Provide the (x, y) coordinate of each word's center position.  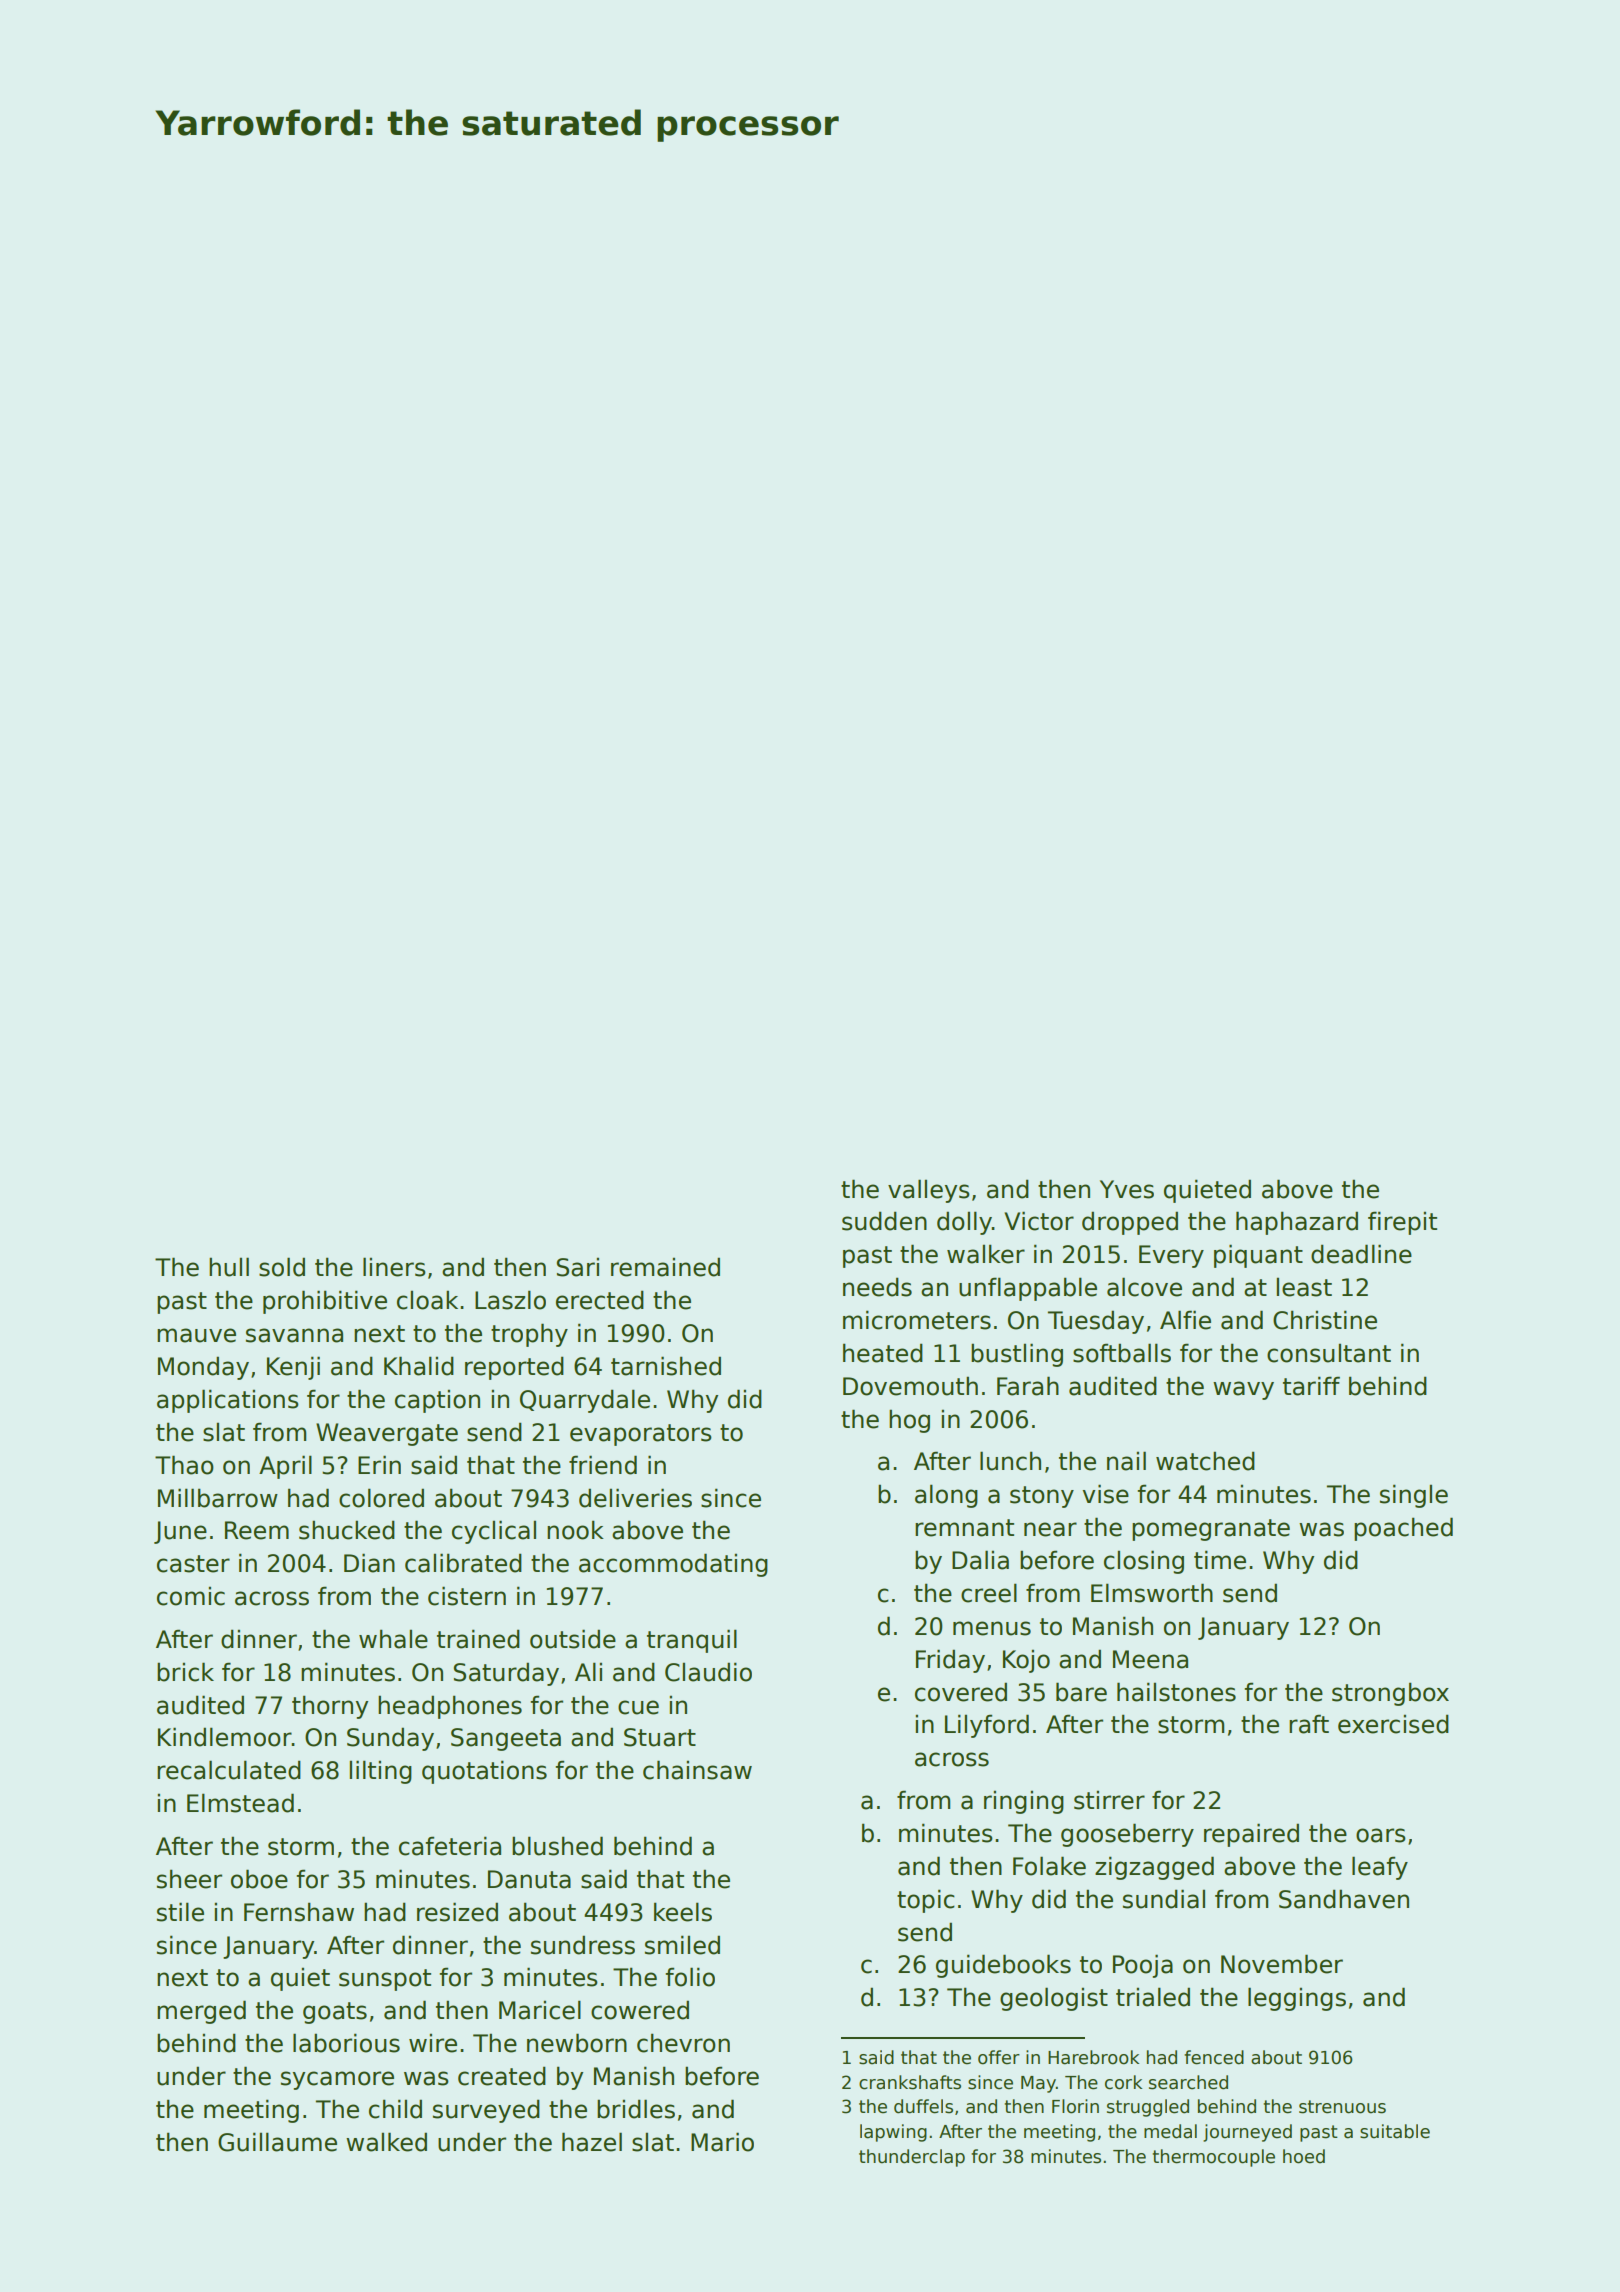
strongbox (1390, 1694)
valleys (929, 1191)
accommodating (673, 1565)
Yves (1127, 1189)
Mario (722, 2142)
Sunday (390, 1739)
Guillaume (277, 2142)
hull (229, 1267)
